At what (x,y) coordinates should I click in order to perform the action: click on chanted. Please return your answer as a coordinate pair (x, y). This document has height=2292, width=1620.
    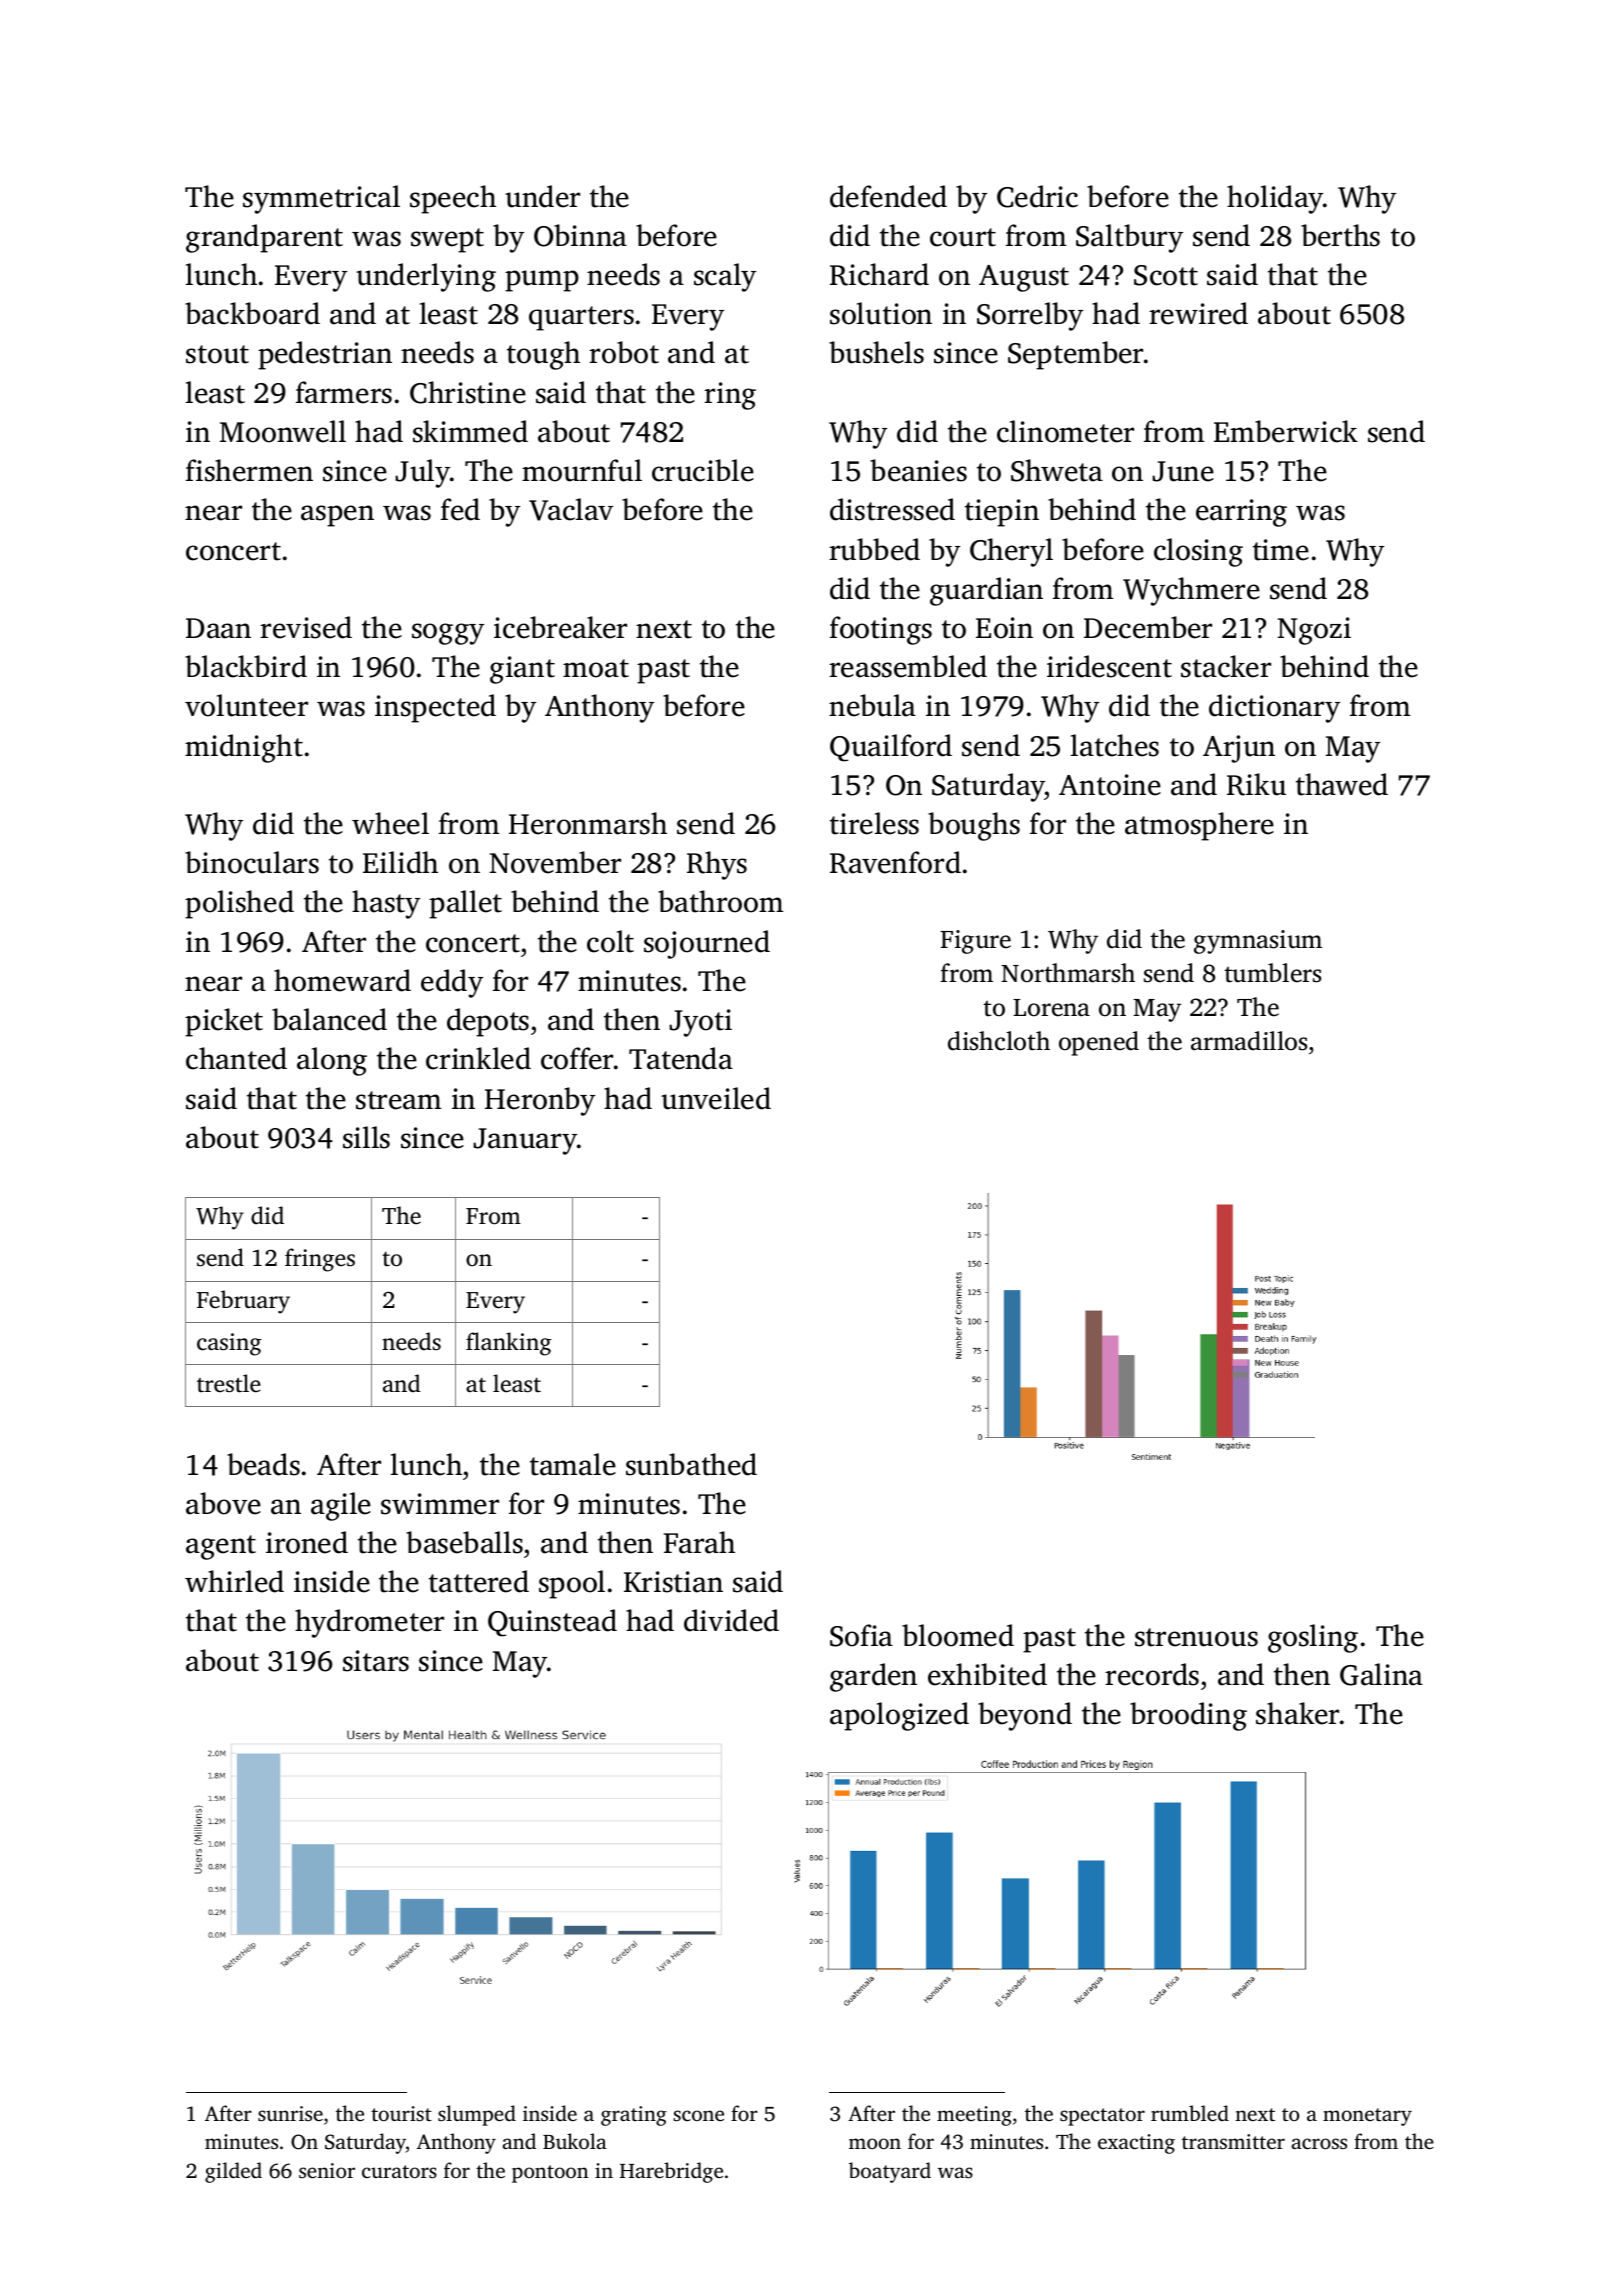
    Looking at the image, I should click on (236, 1058).
